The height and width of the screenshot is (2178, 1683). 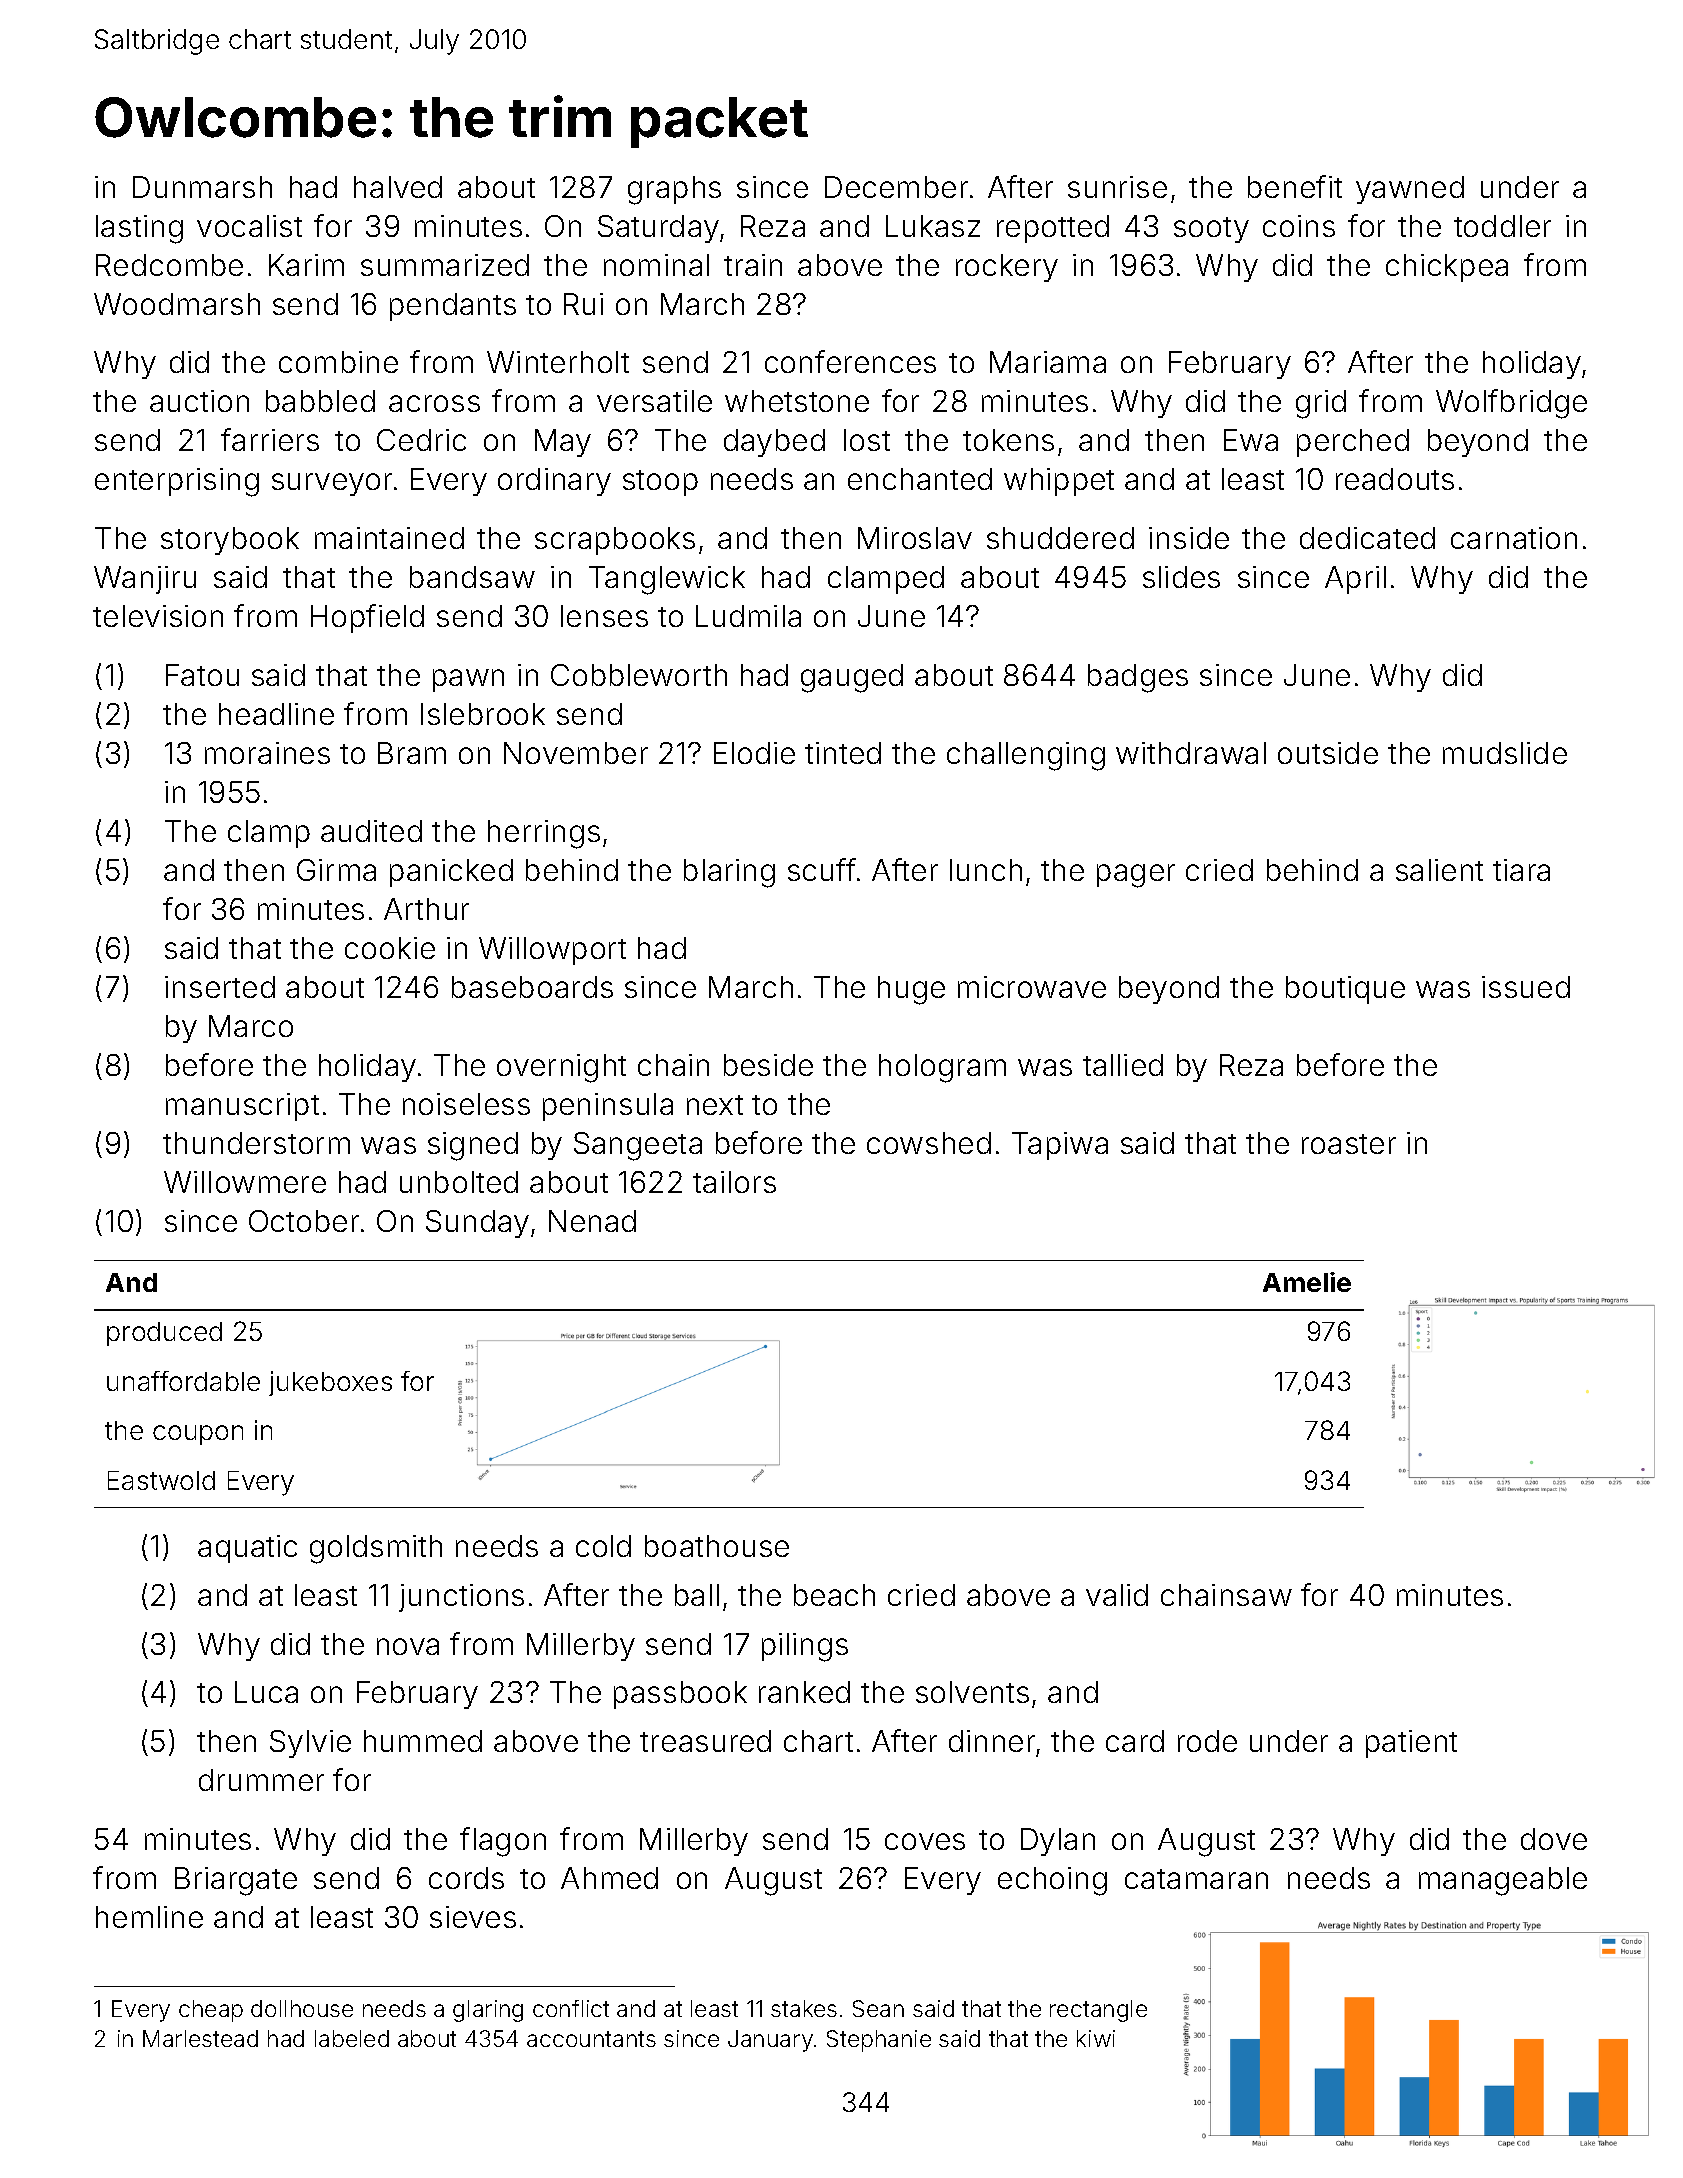 What do you see at coordinates (423, 1741) in the screenshot?
I see `hummed` at bounding box center [423, 1741].
